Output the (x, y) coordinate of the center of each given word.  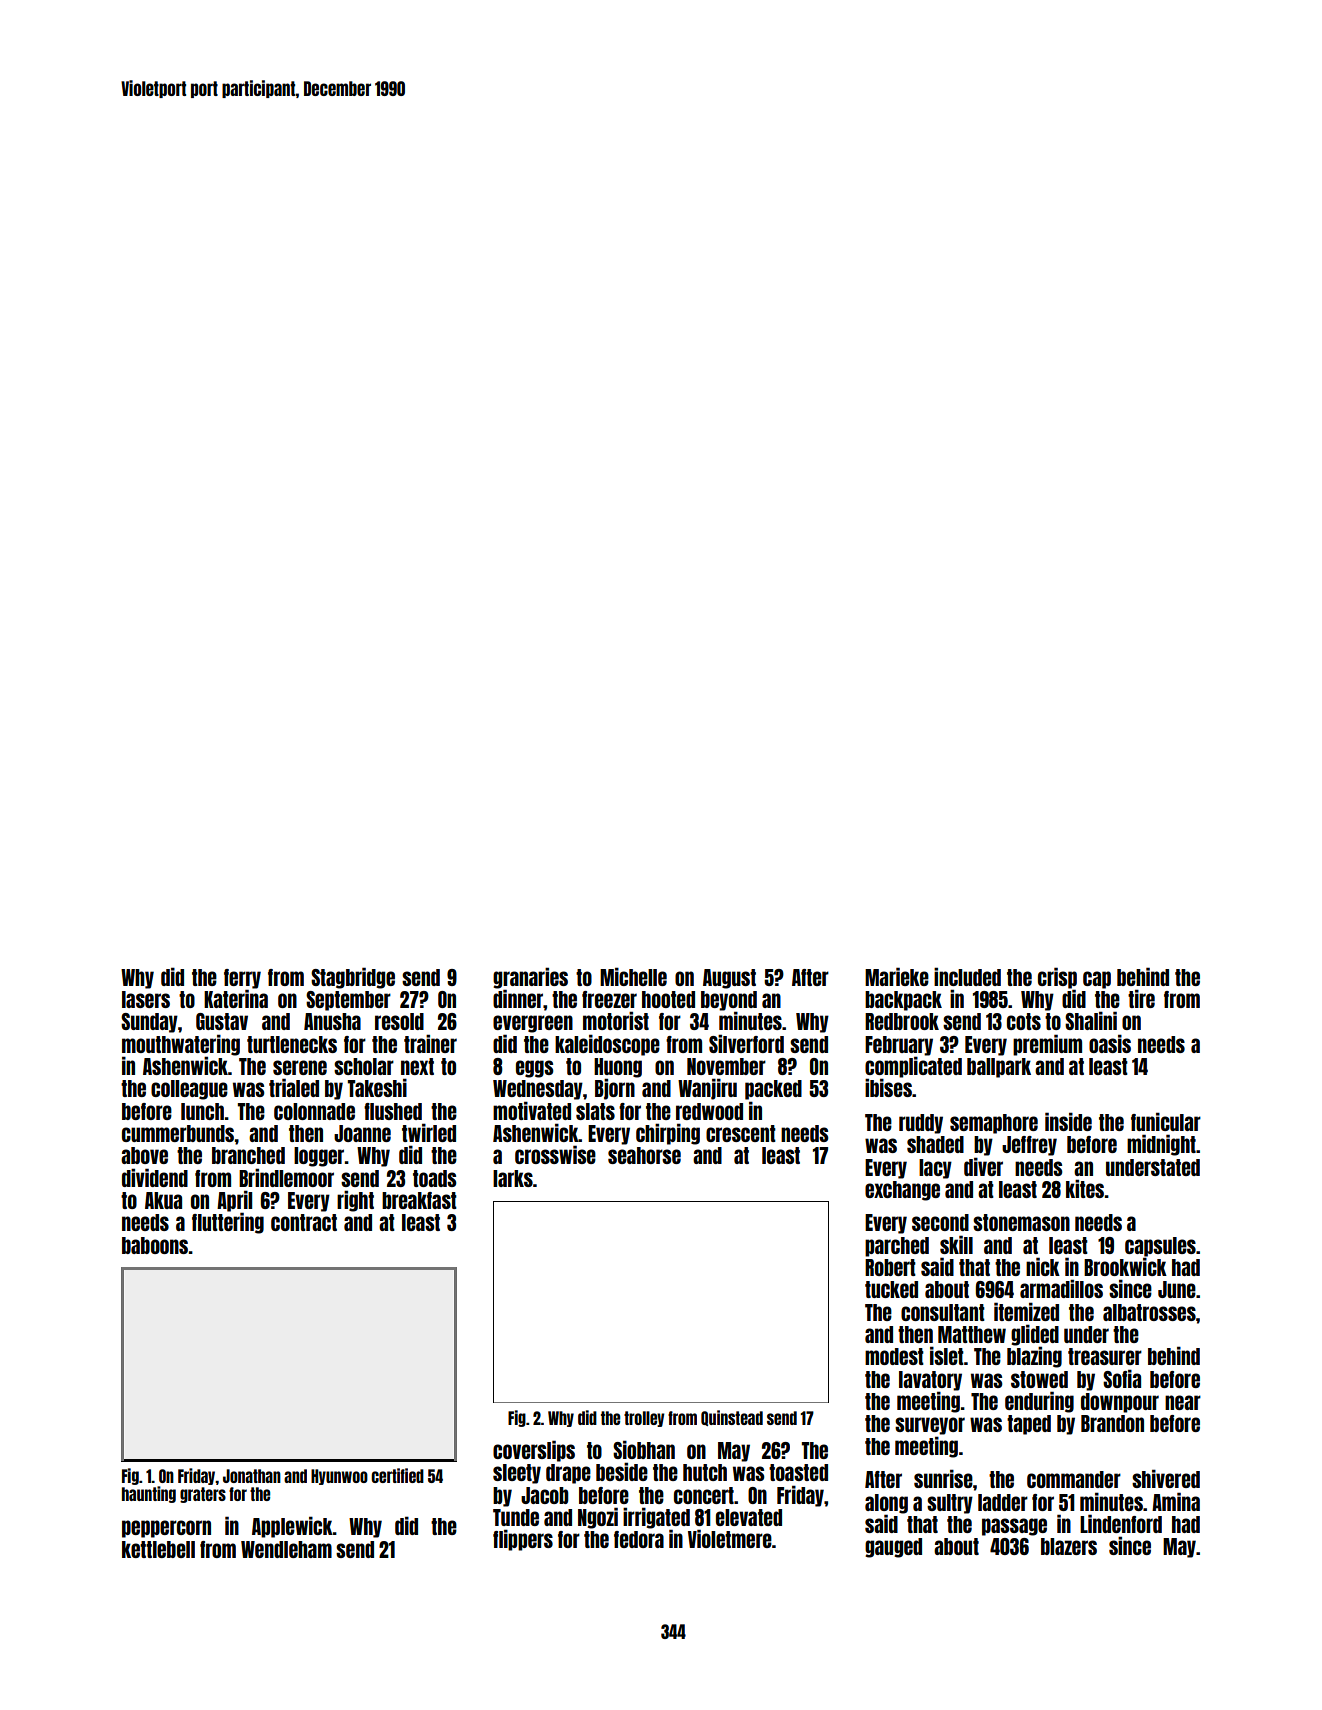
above (144, 1155)
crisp (1057, 978)
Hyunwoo (339, 1477)
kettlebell (158, 1549)
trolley (644, 1419)
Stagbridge (353, 978)
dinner (518, 998)
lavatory (930, 1381)
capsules (1160, 1247)
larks (513, 1178)
